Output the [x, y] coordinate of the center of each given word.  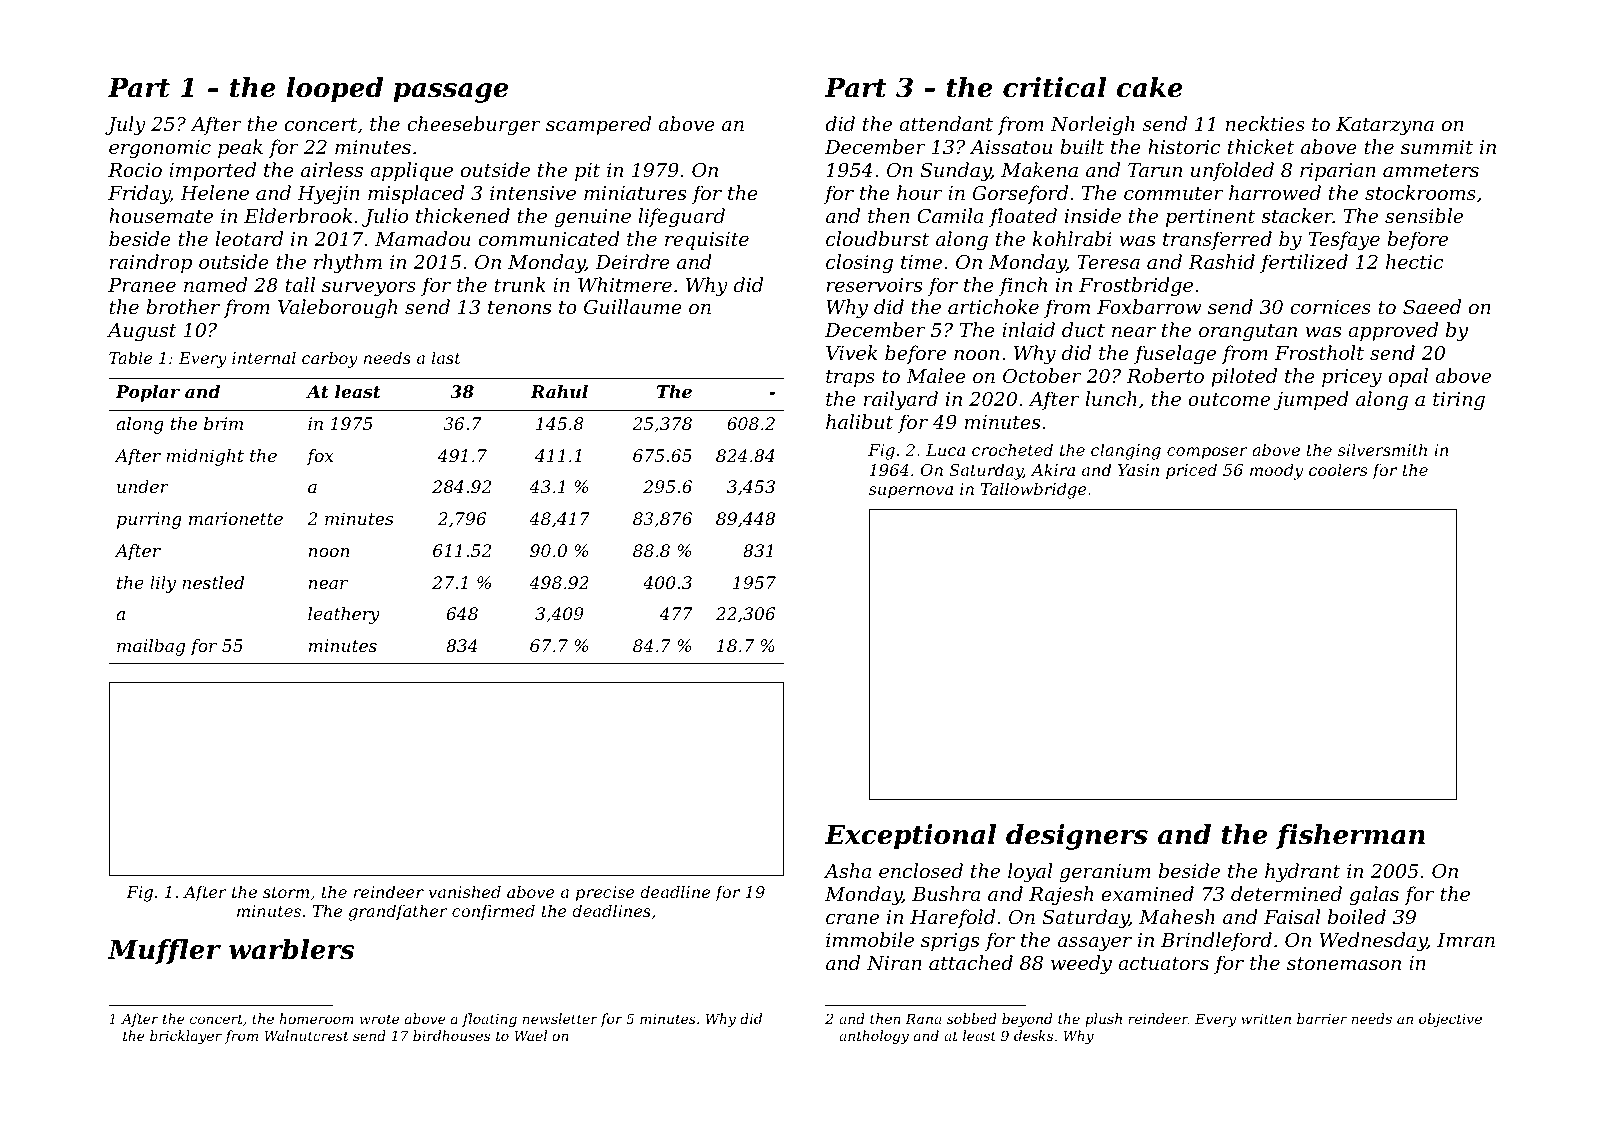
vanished [465, 891]
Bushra [946, 893]
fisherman [1350, 836]
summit [1437, 147]
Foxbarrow [1149, 306]
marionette [236, 518]
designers [1077, 837]
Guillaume [633, 306]
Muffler [164, 951]
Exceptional [910, 837]
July [125, 125]
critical [1054, 87]
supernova [911, 492]
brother [183, 306]
